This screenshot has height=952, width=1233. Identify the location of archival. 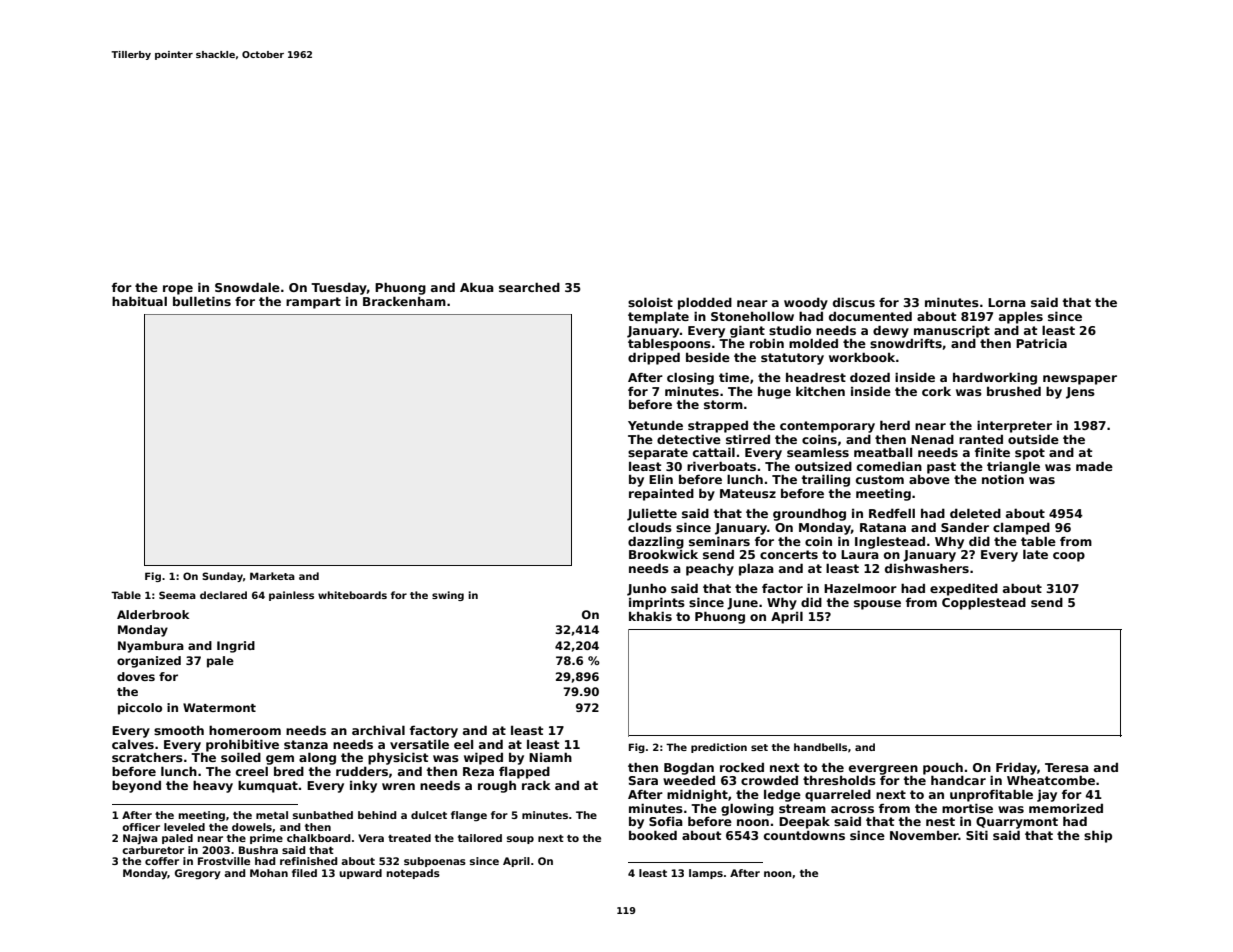
(378, 730).
